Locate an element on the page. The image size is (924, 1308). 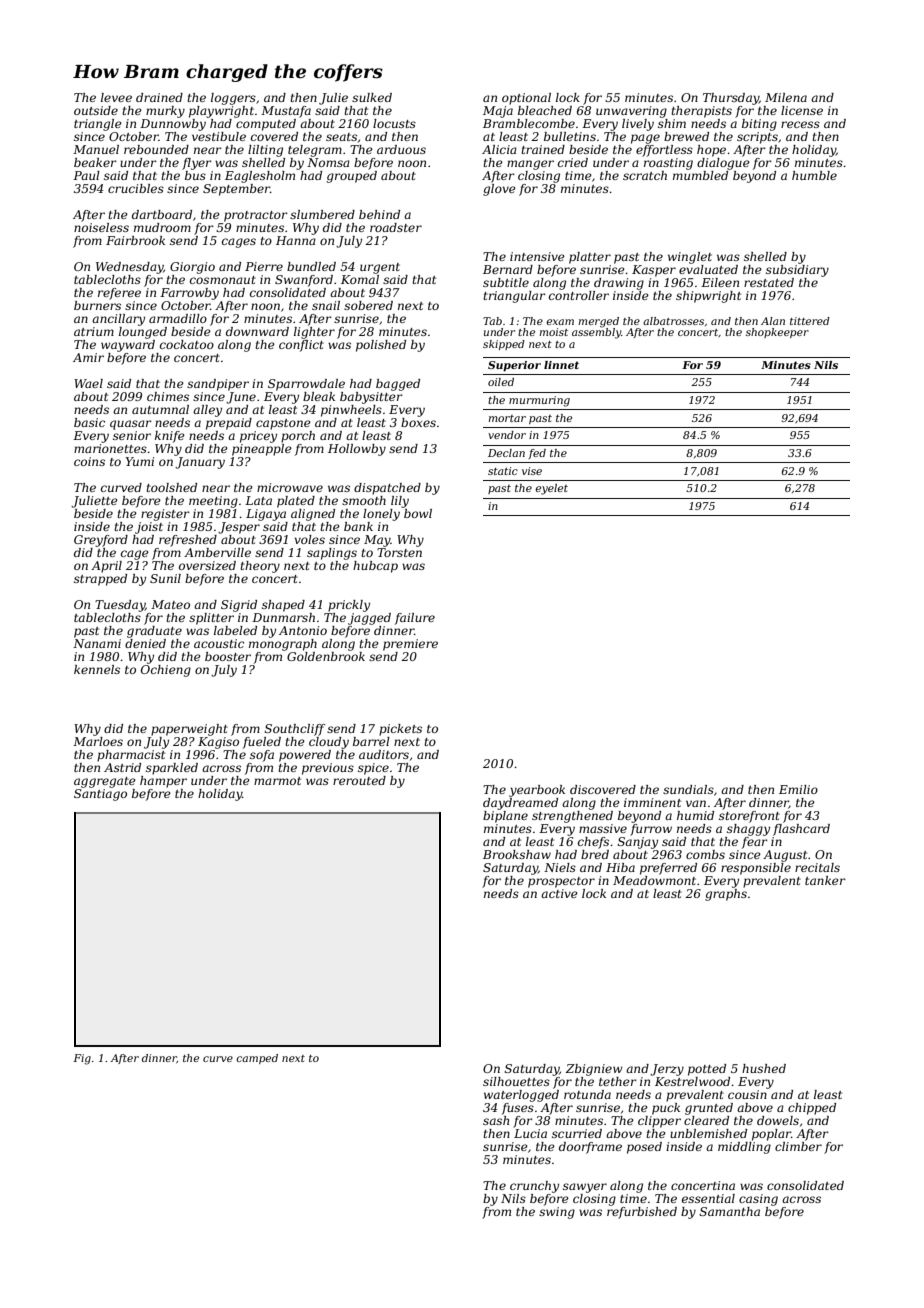
sulked is located at coordinates (372, 97).
